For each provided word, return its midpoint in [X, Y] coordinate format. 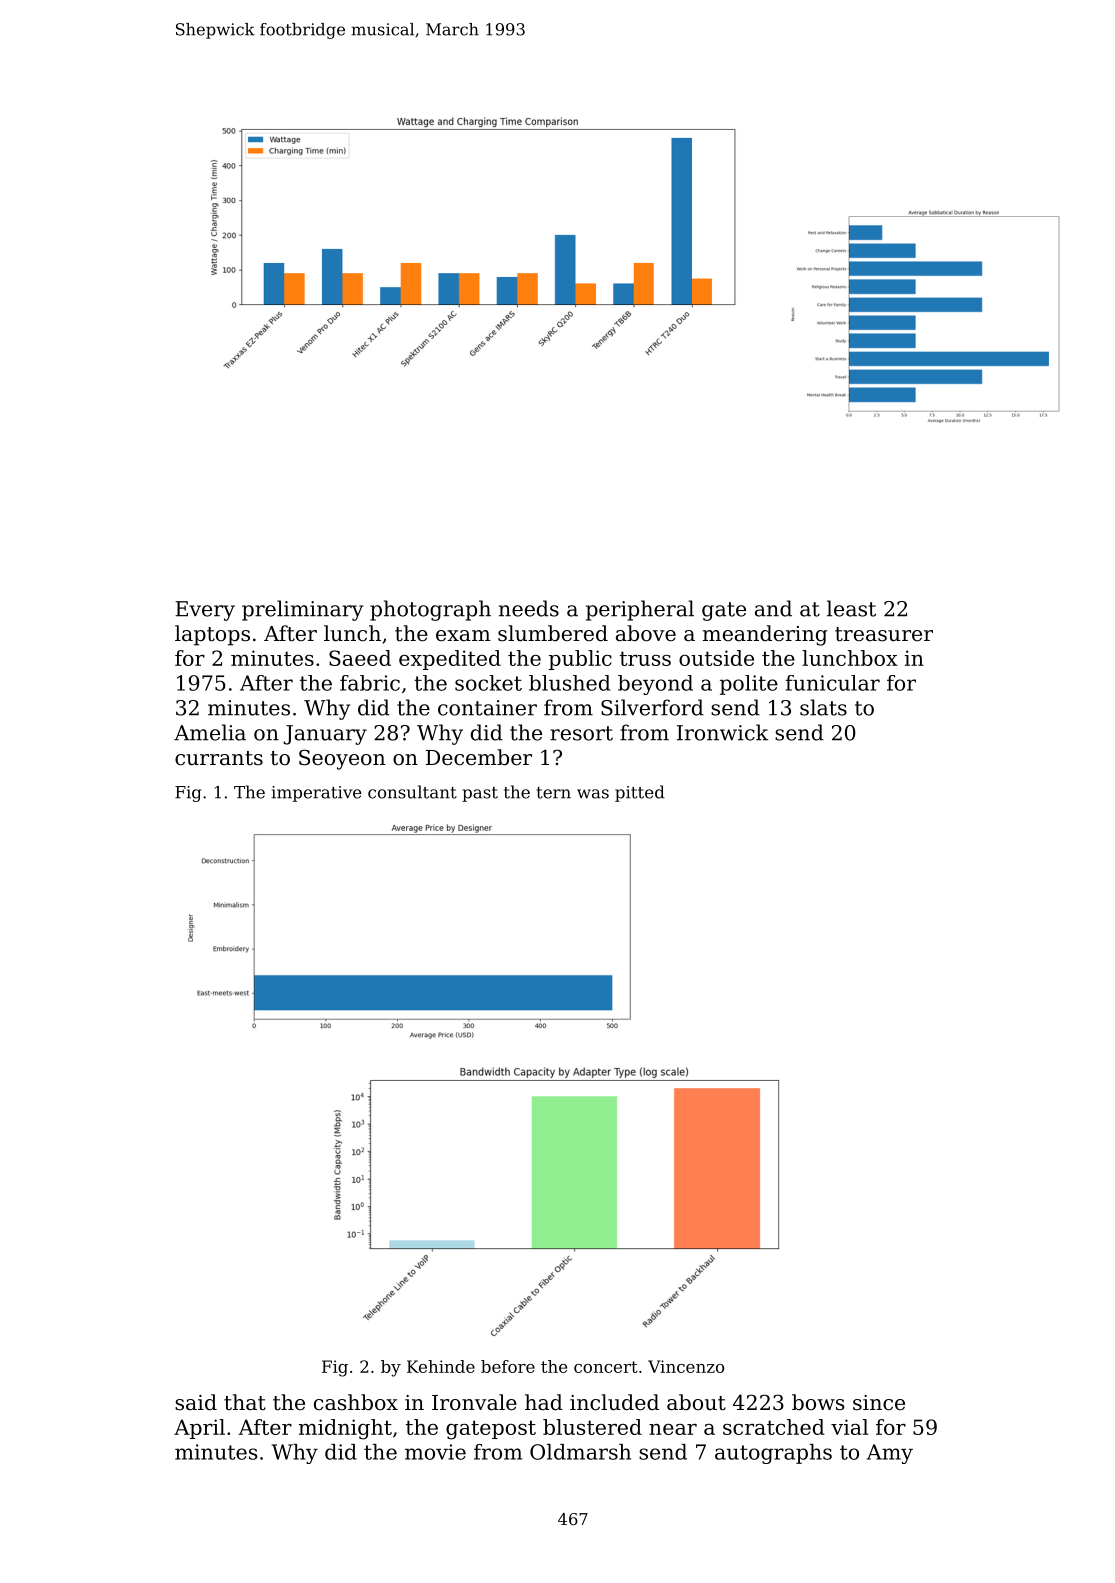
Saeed [360, 658]
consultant [412, 792]
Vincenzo [686, 1366]
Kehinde [441, 1366]
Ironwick [722, 732]
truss [645, 658]
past [480, 794]
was [593, 794]
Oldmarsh [580, 1452]
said [196, 1402]
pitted [640, 793]
